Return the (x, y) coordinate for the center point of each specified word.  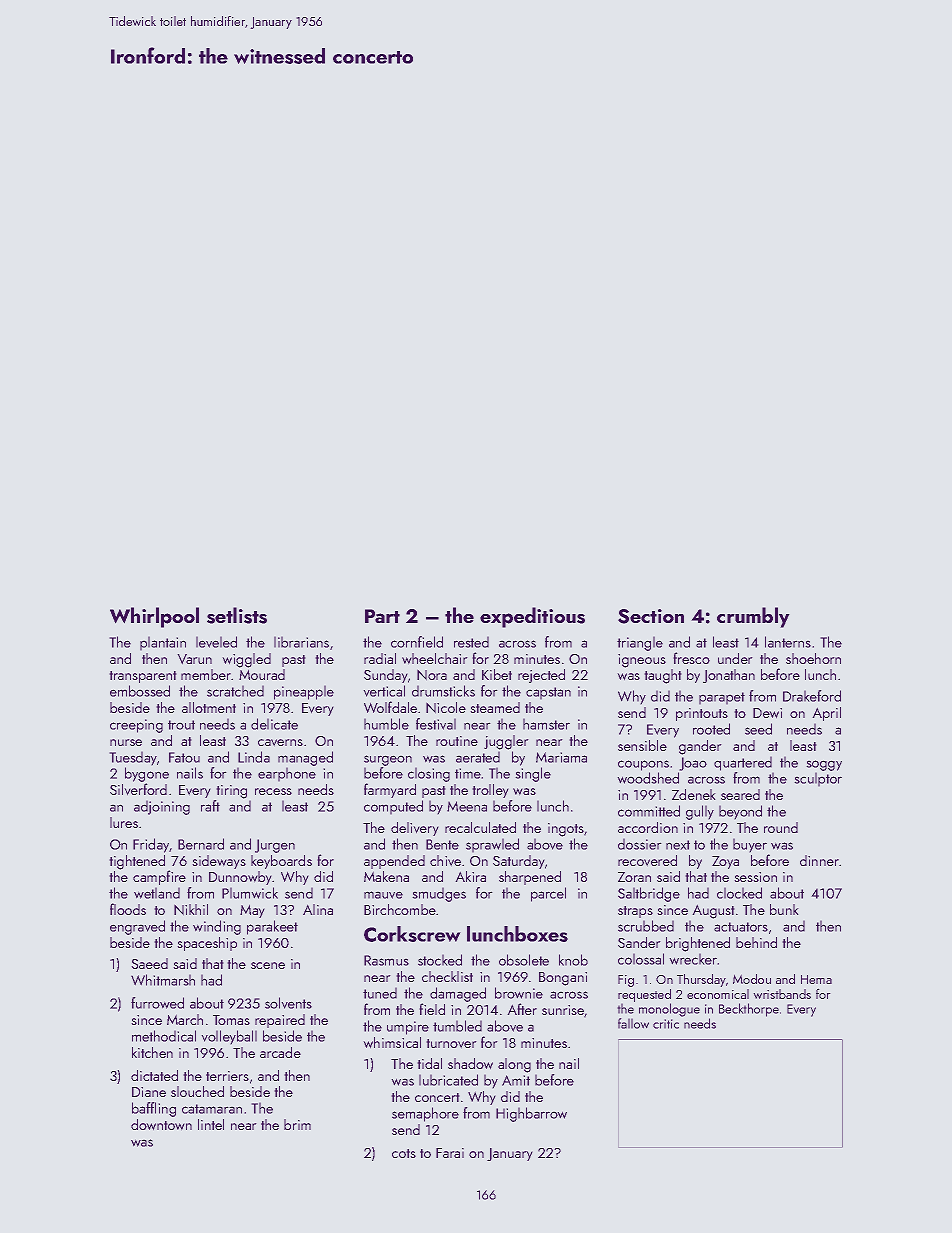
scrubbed (646, 926)
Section (651, 616)
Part (382, 616)
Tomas (231, 1020)
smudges (439, 894)
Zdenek (694, 794)
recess (273, 791)
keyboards (281, 862)
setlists (237, 615)
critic (666, 1024)
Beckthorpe (749, 1010)
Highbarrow (531, 1114)
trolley (490, 791)
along (514, 1065)
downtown (161, 1125)
